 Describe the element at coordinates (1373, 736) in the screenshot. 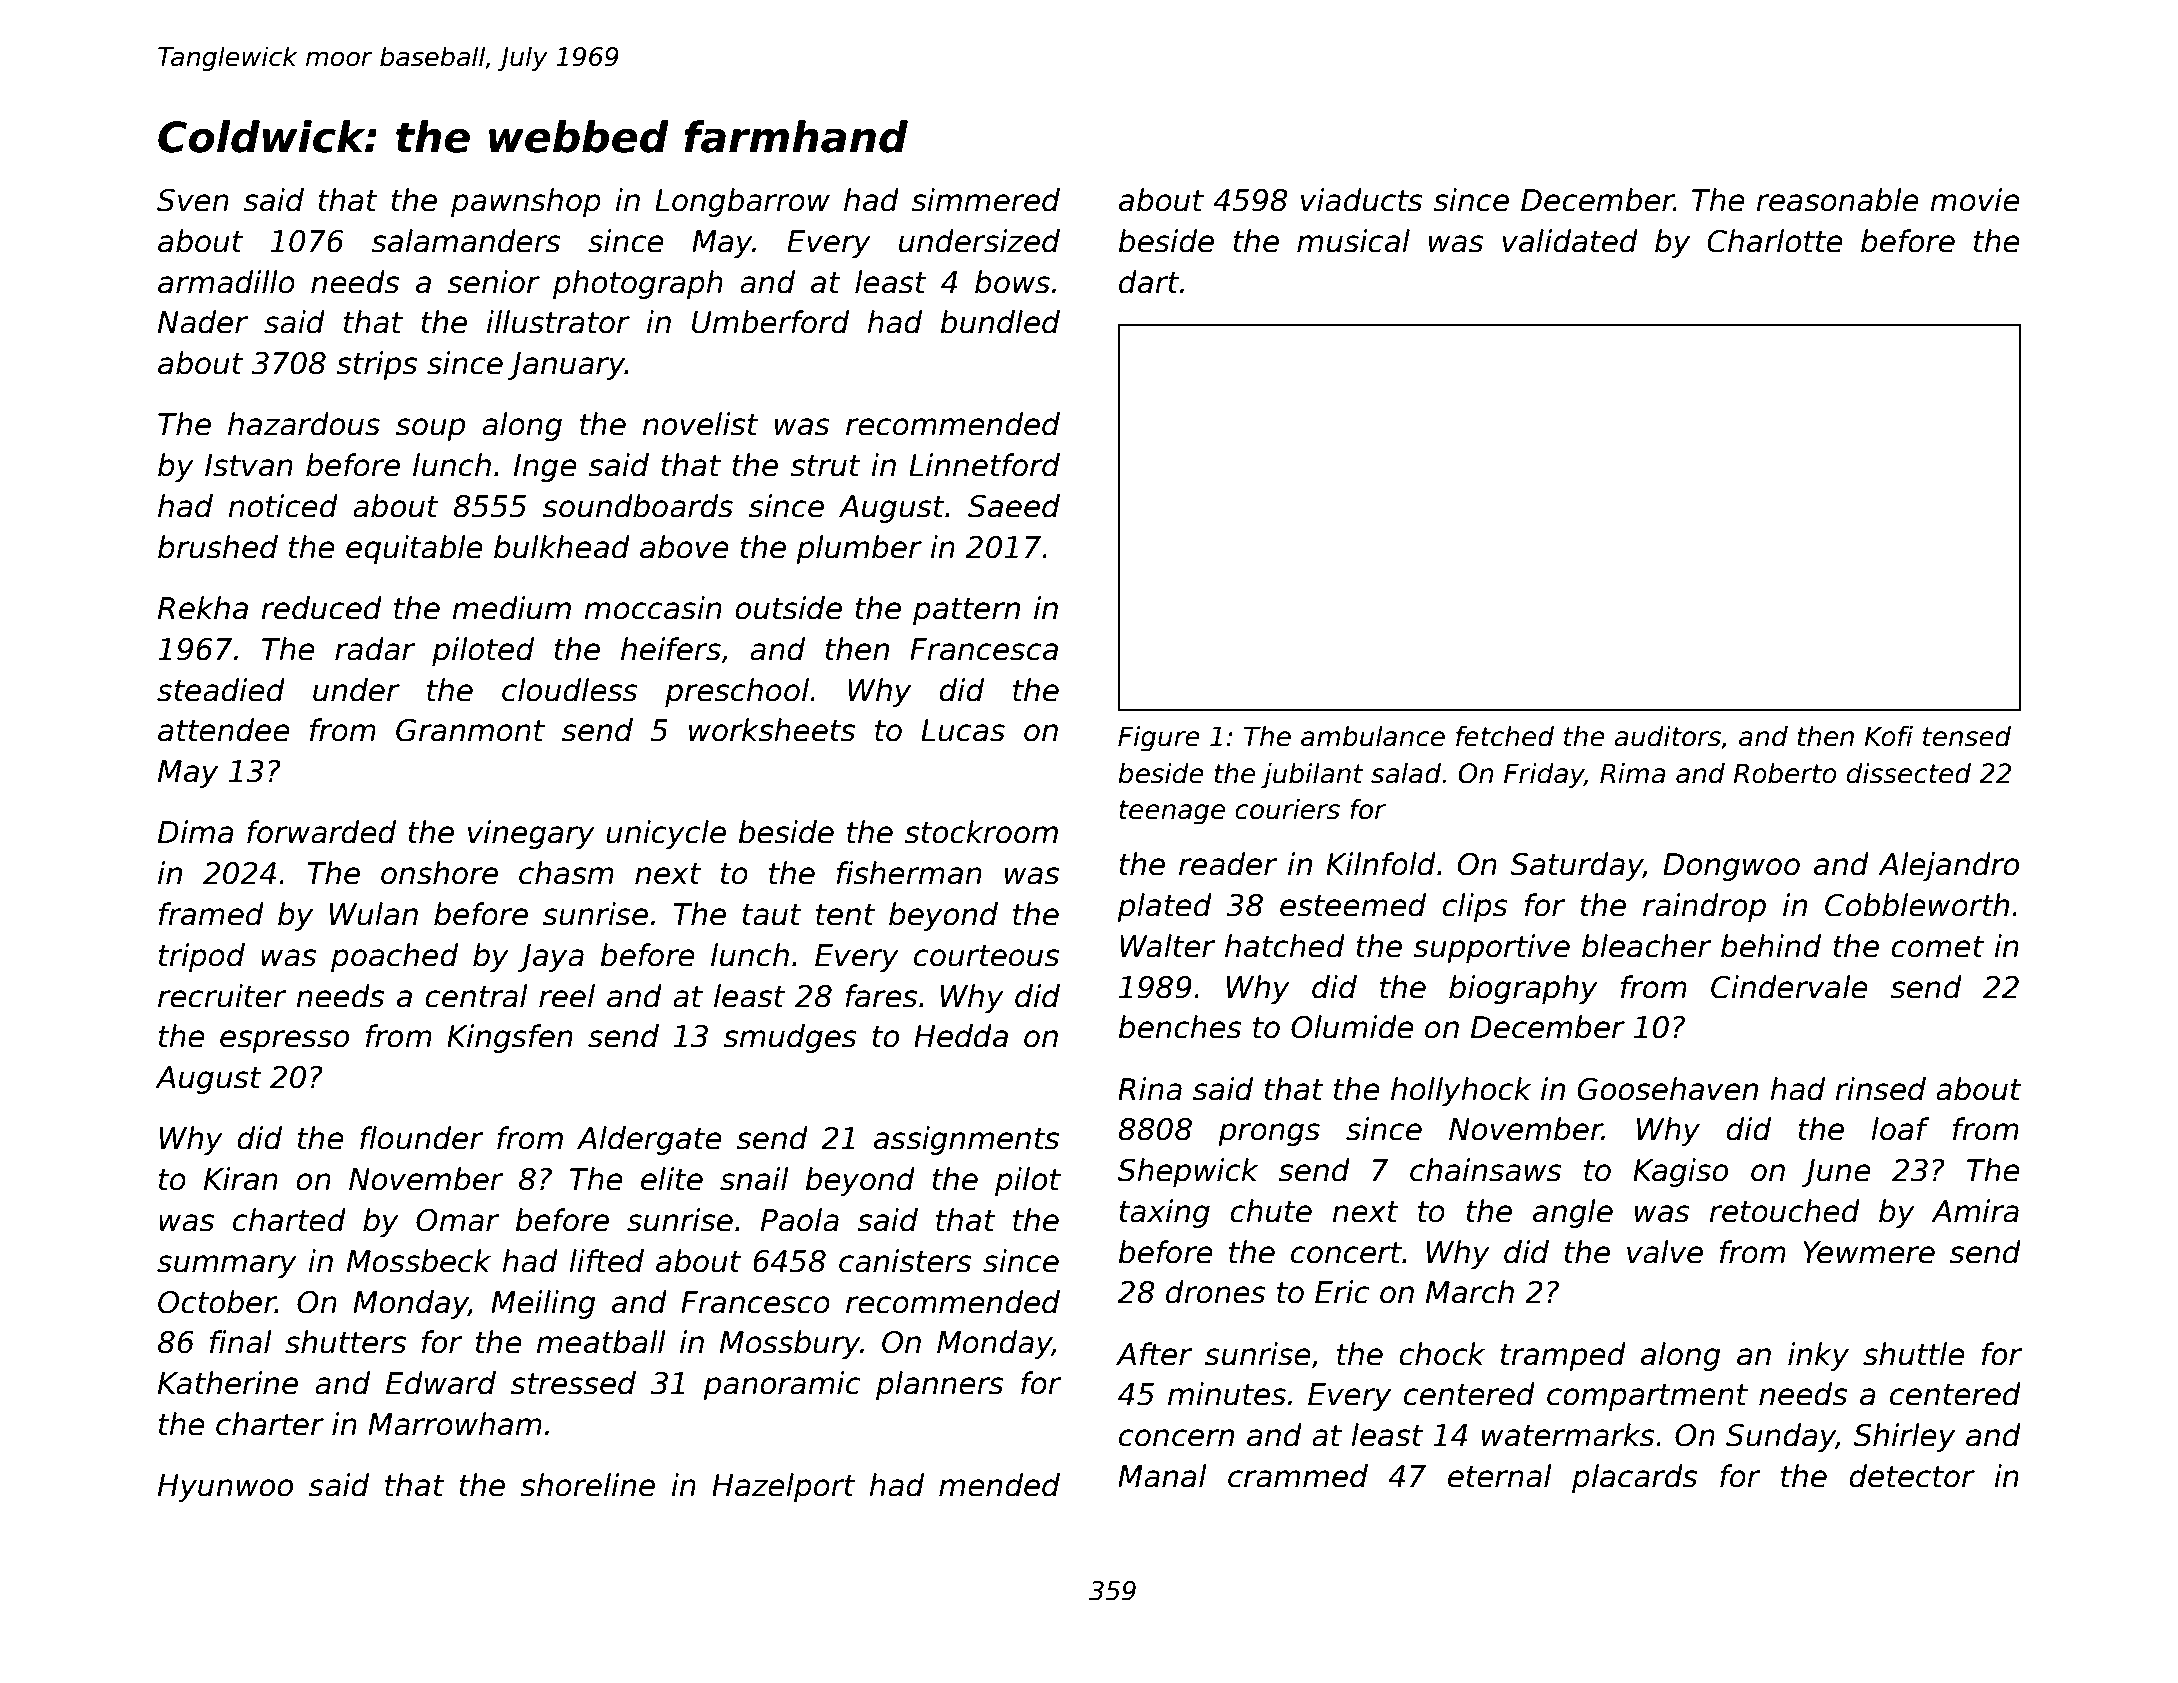

I see `ambulance` at that location.
